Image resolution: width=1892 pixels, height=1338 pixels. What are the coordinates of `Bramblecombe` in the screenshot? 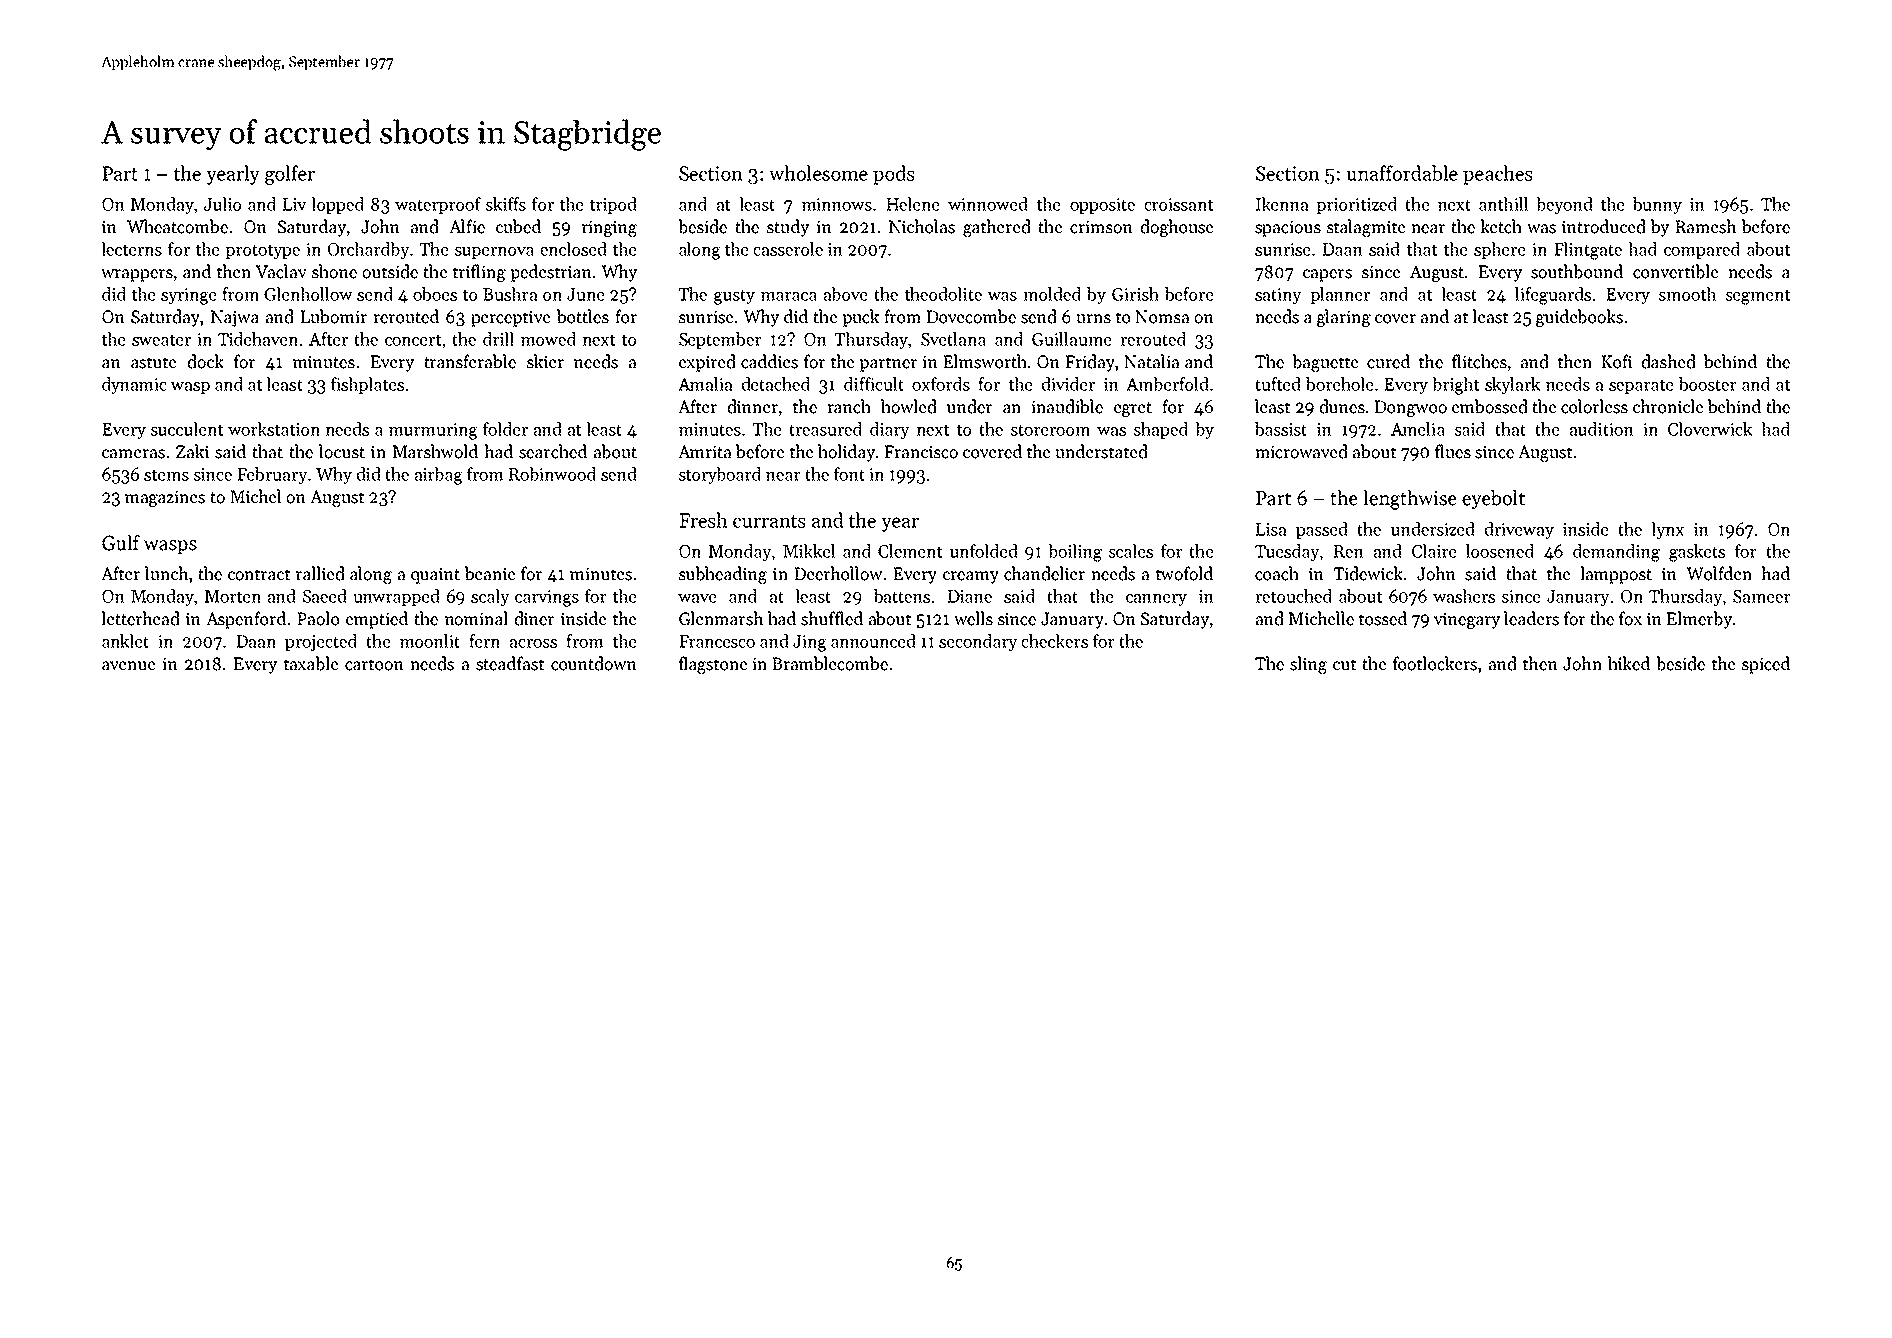 It's located at (830, 663).
